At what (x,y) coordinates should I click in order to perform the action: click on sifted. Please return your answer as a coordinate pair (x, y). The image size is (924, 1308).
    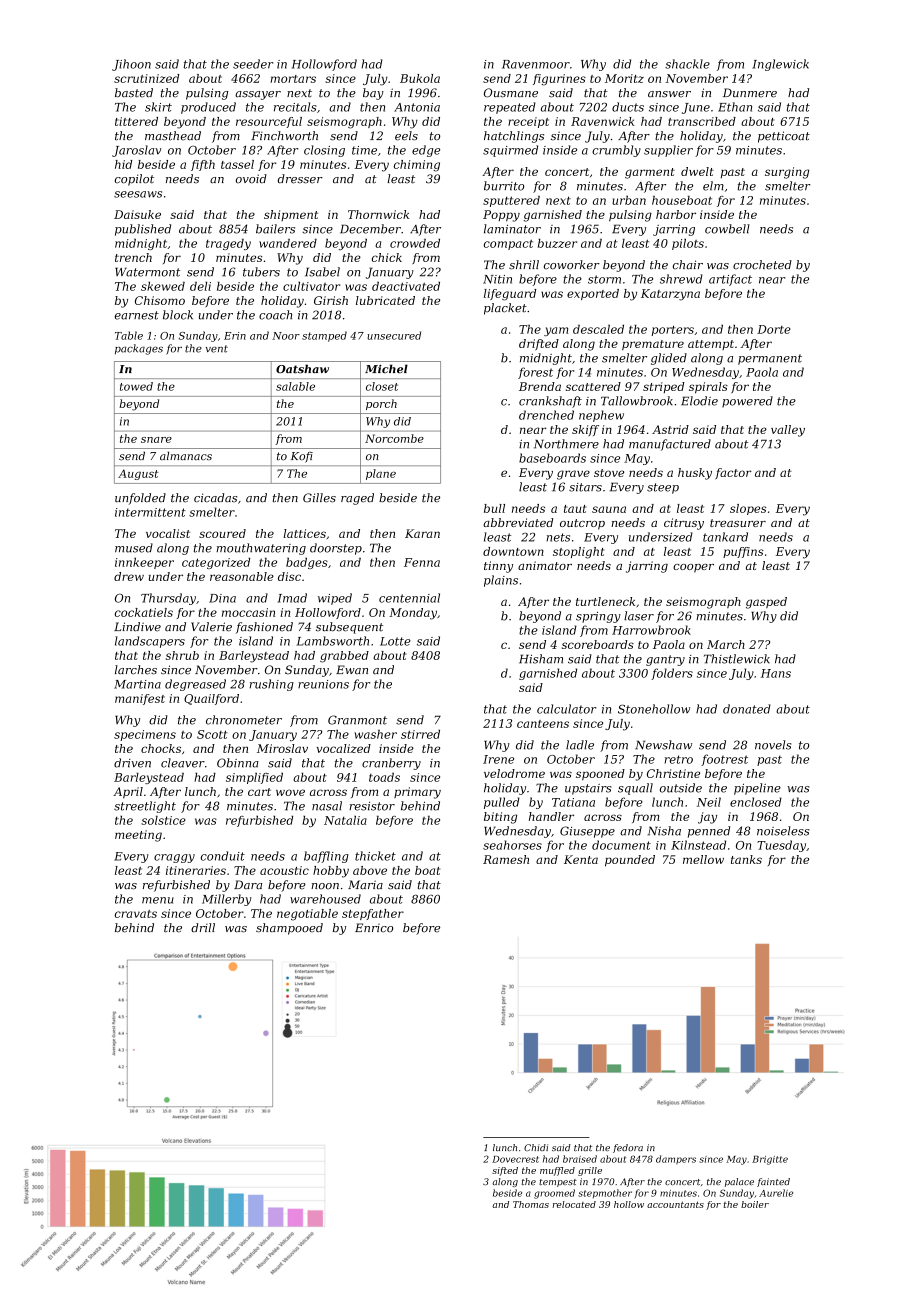
    Looking at the image, I should click on (505, 1171).
